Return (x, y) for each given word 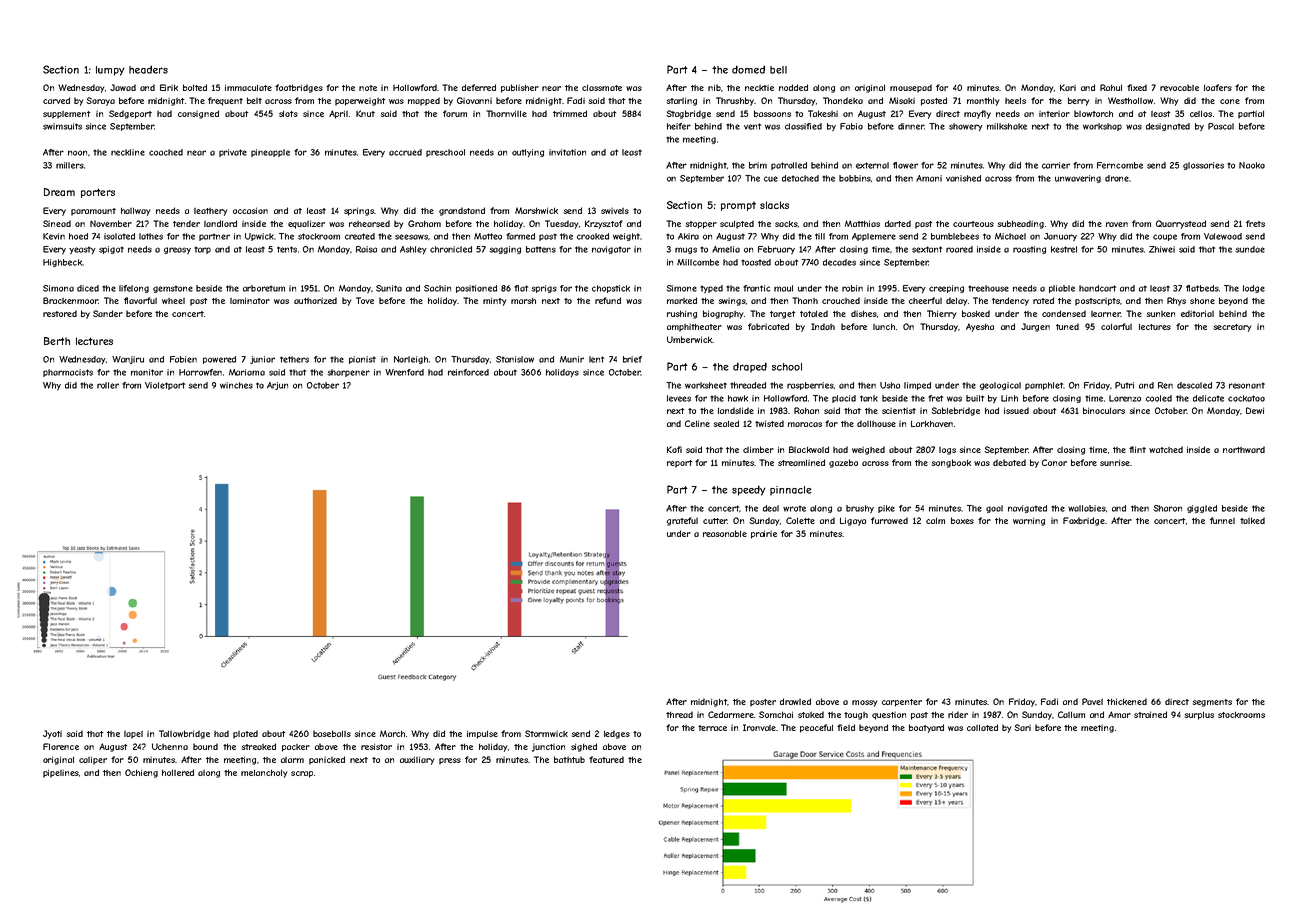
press (450, 761)
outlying (528, 153)
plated (245, 734)
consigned (198, 114)
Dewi (1255, 410)
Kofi (674, 449)
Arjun (277, 386)
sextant (927, 249)
